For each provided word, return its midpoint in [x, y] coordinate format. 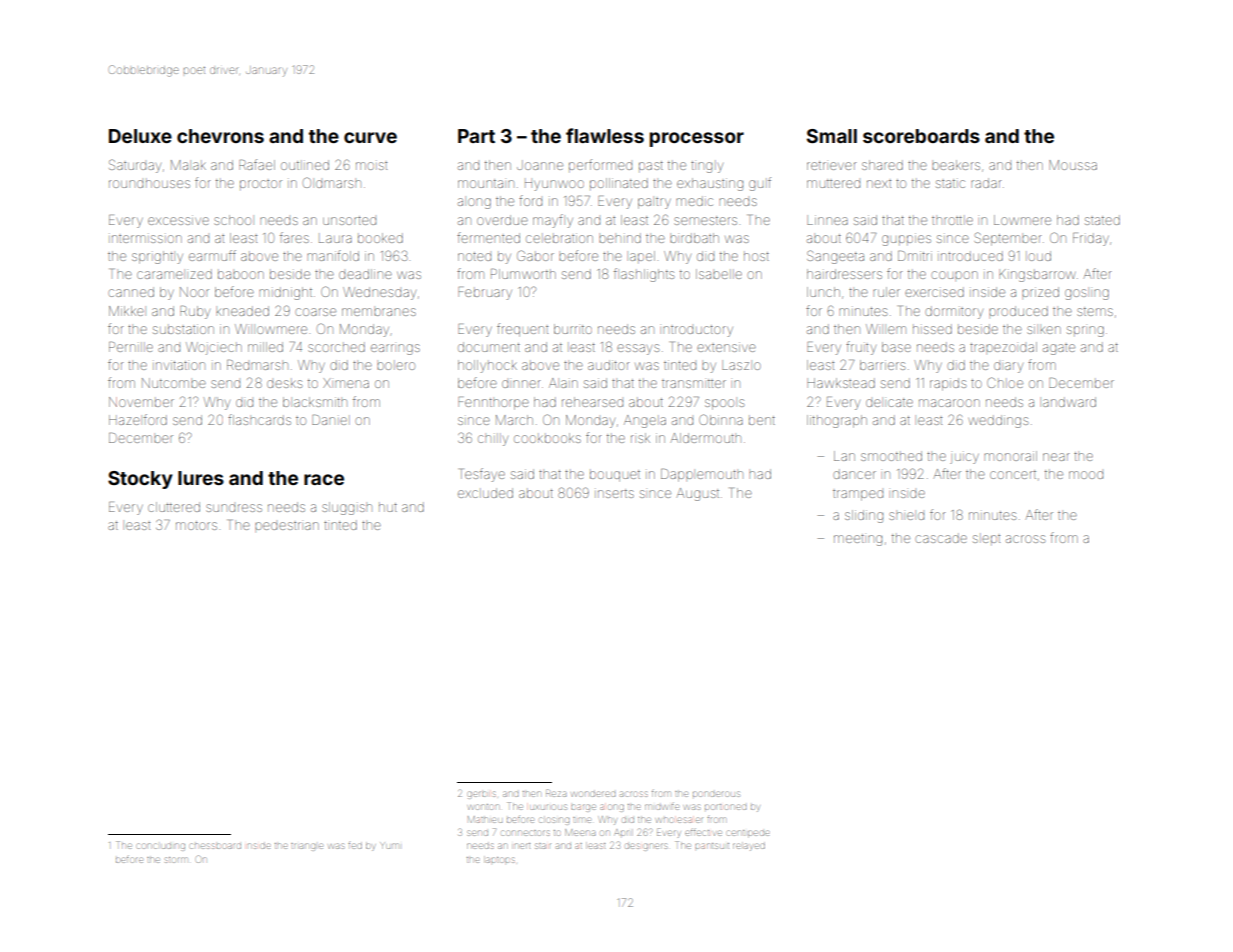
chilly [493, 440]
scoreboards [921, 136]
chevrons [220, 136]
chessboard [215, 846]
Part [476, 136]
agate [1059, 349]
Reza [556, 793]
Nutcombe [174, 383]
